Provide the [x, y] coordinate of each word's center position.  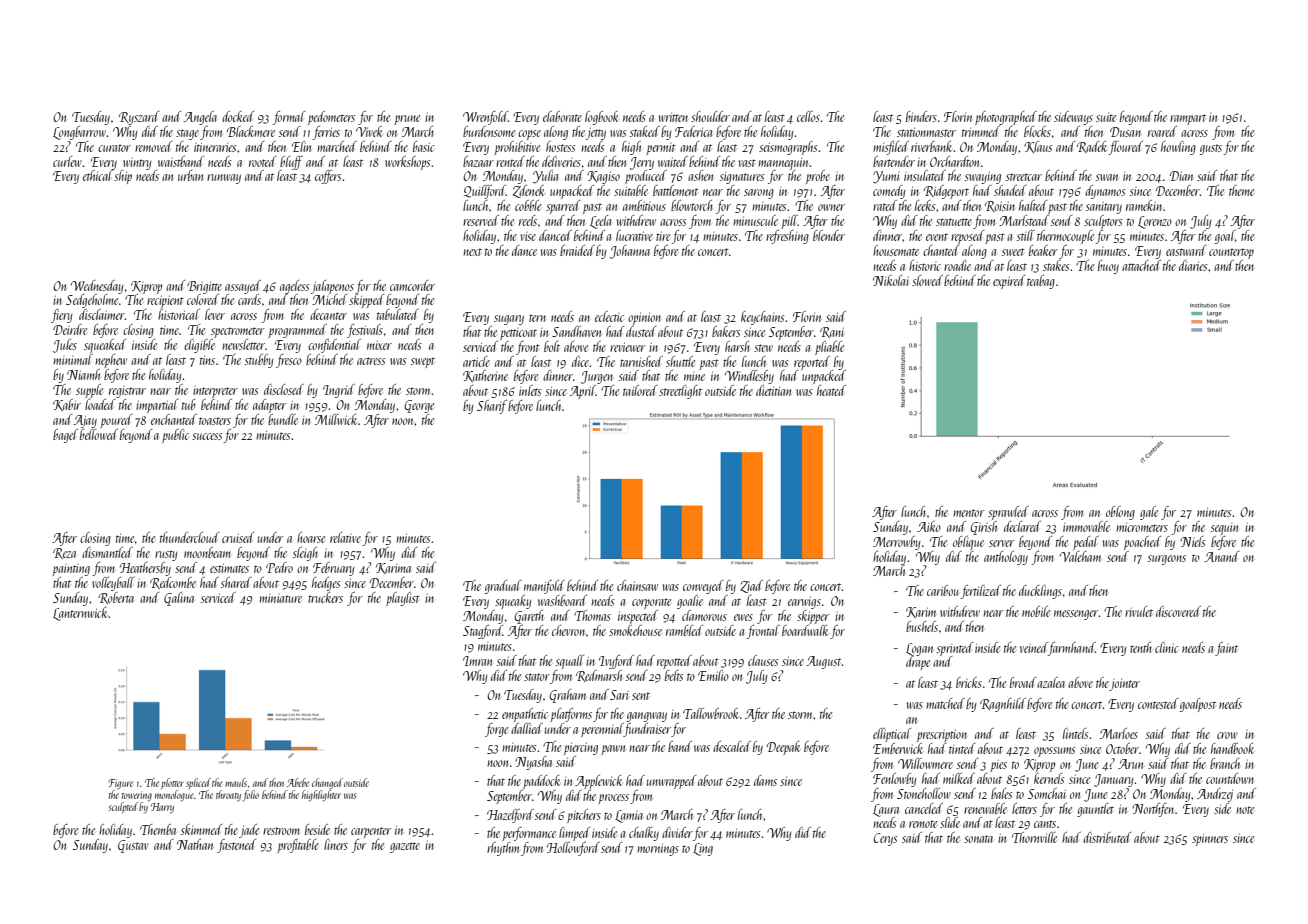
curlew [67, 161]
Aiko [929, 526]
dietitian [773, 390]
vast [747, 163]
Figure [120, 784]
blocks [1037, 131]
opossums [1055, 752]
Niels [1193, 541]
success [207, 436]
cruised [238, 537]
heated [831, 390]
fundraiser [647, 730]
